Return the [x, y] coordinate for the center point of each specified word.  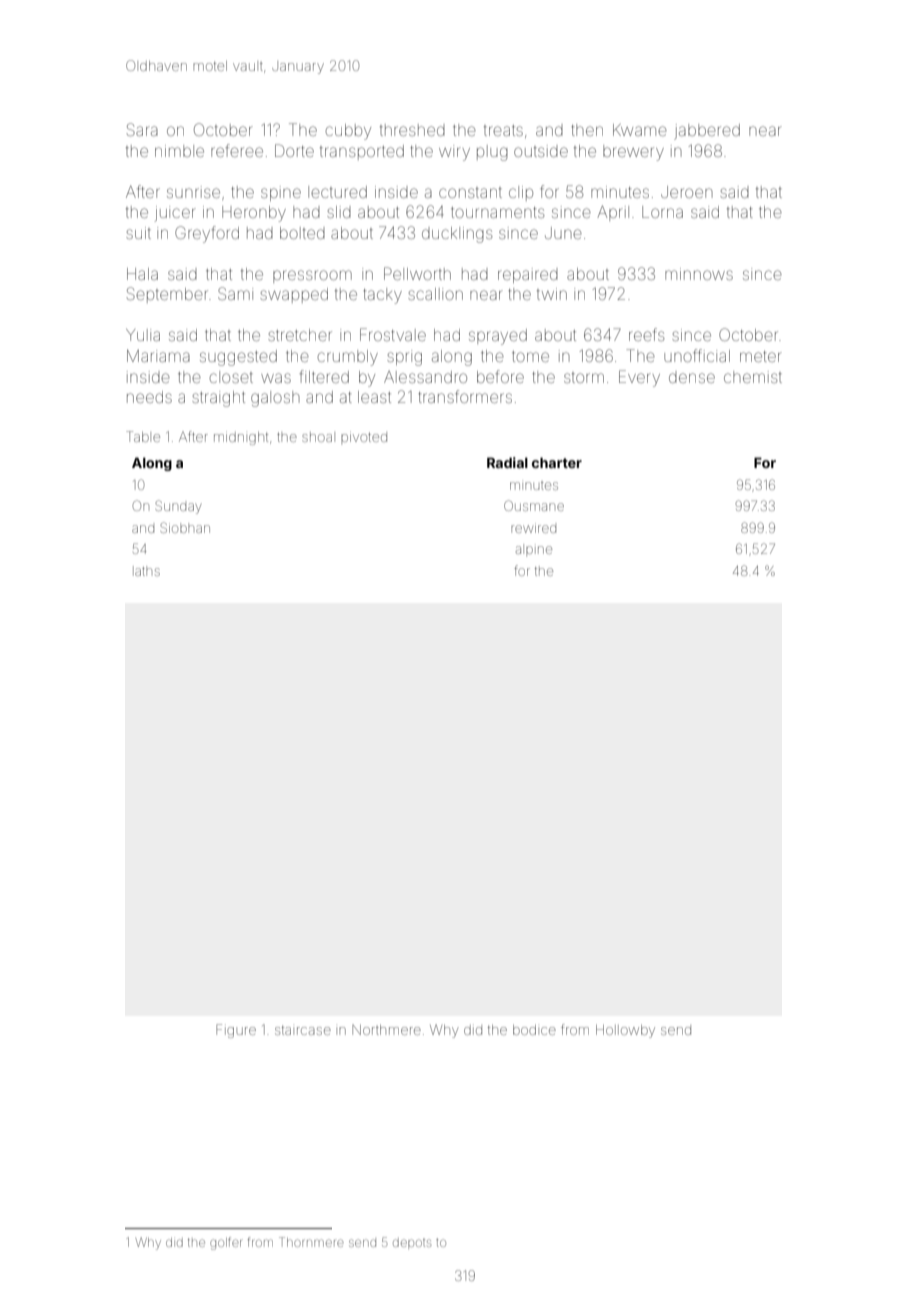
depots [412, 1243]
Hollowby [625, 1031]
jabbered [707, 132]
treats [503, 130]
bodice [534, 1030]
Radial [507, 462]
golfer [226, 1243]
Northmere [386, 1030]
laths [147, 571]
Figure [236, 1031]
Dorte [294, 150]
